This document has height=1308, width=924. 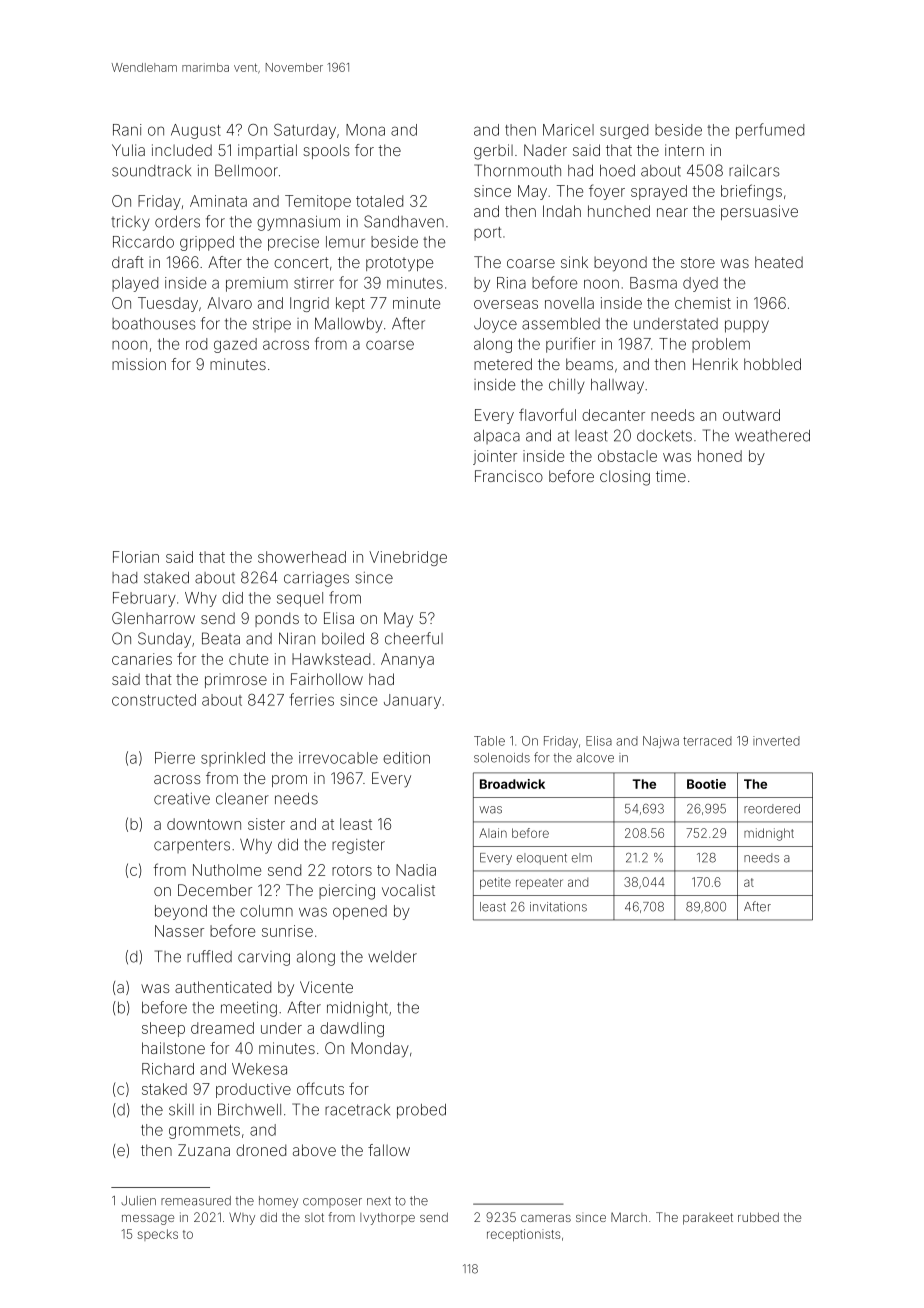 What do you see at coordinates (387, 1219) in the document?
I see `Ivythorpe` at bounding box center [387, 1219].
